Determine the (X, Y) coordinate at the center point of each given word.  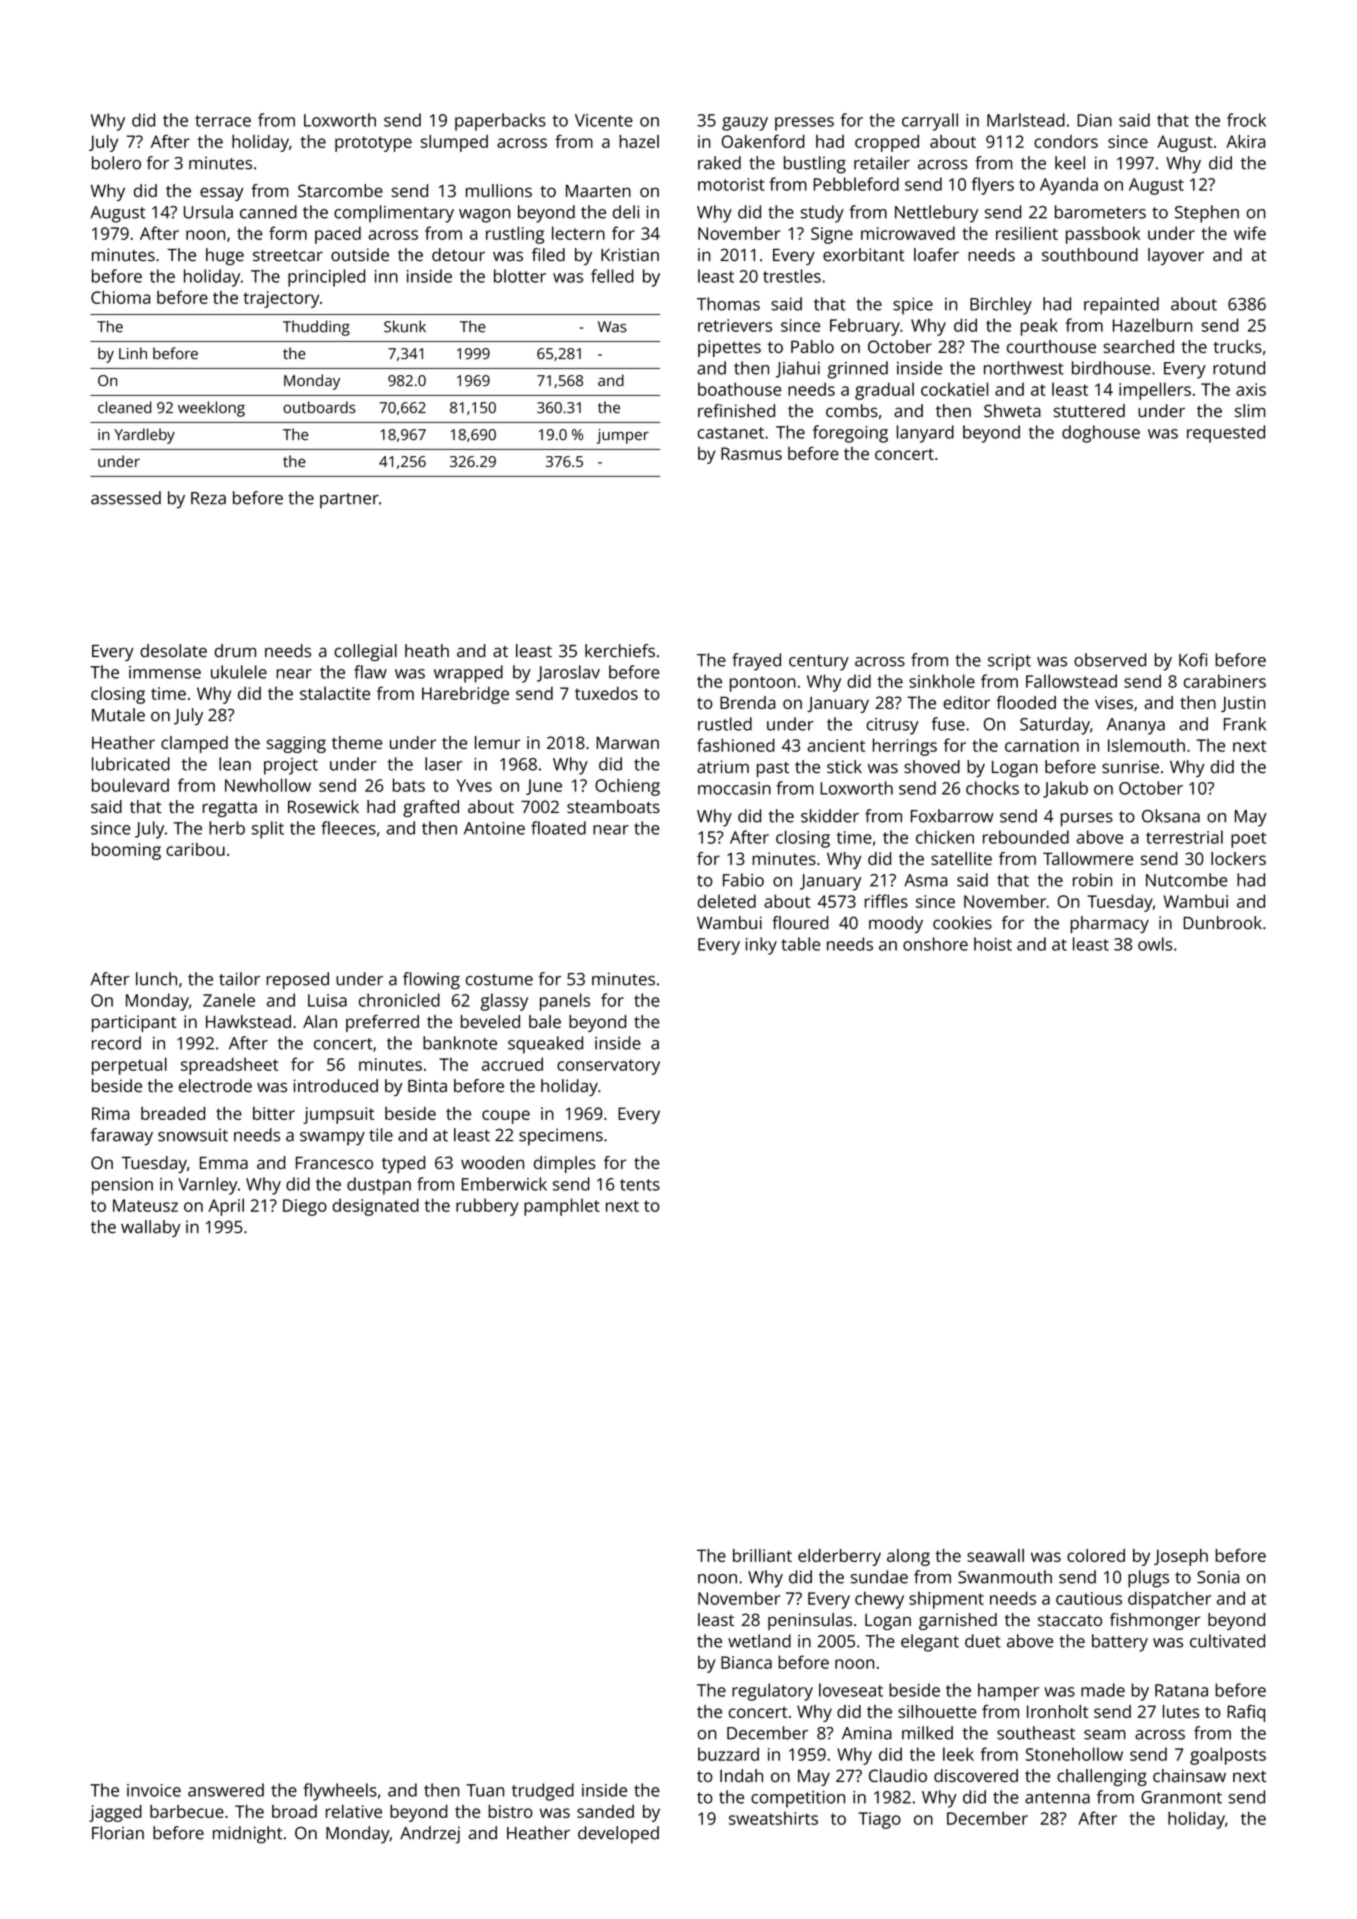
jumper (623, 436)
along (908, 1557)
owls (1155, 944)
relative (354, 1811)
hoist (993, 944)
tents (640, 1185)
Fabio (743, 880)
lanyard (925, 434)
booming (126, 851)
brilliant (762, 1555)
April (226, 1207)
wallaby (151, 1228)
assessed (126, 498)
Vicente (604, 120)
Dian (1094, 120)
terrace (223, 121)
